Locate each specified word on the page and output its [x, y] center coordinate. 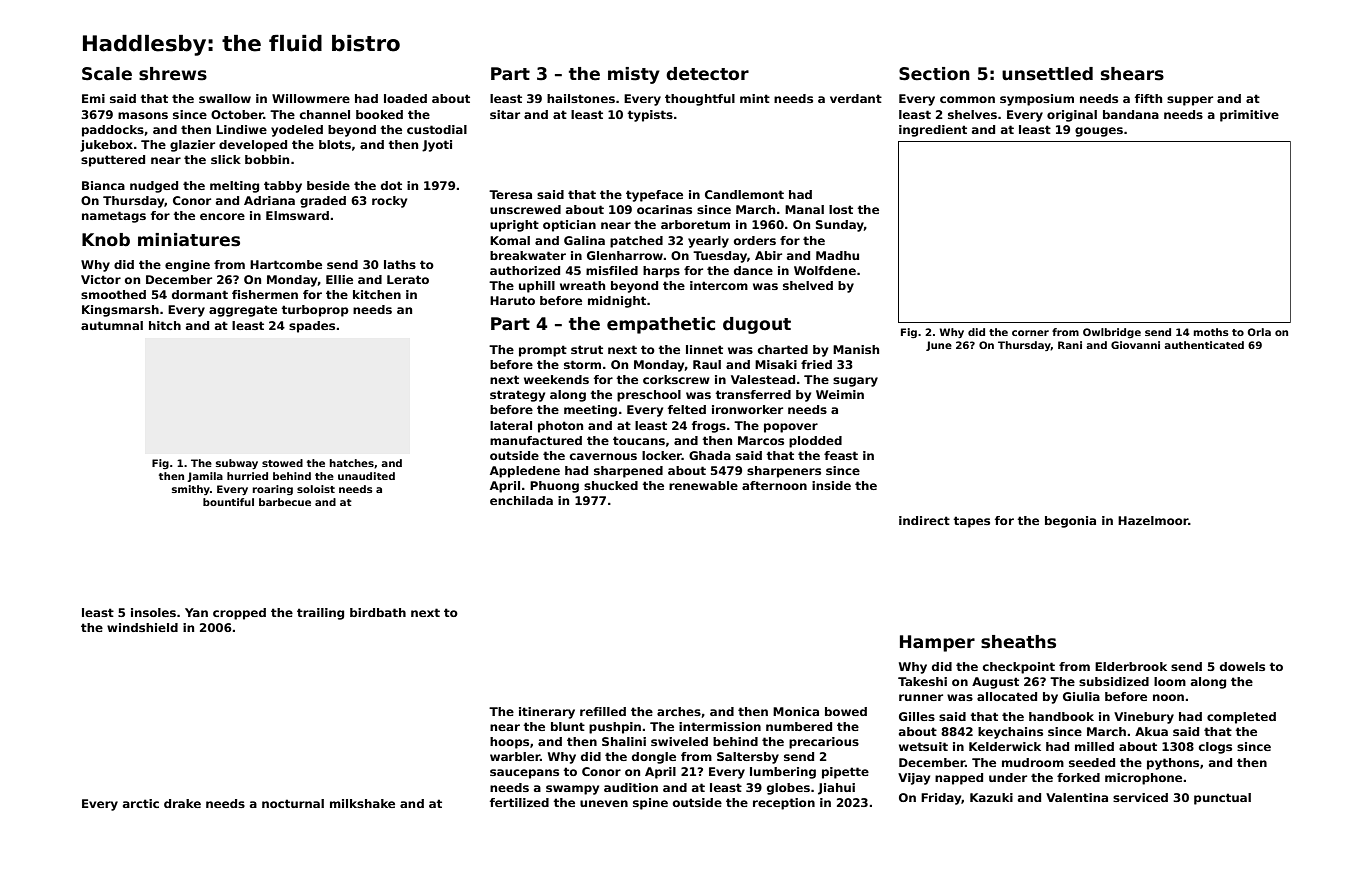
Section [934, 74]
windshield [142, 627]
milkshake [362, 803]
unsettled [1047, 74]
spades [312, 327]
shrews [173, 74]
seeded [1092, 762]
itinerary [547, 713]
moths [1211, 332]
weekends [556, 379]
